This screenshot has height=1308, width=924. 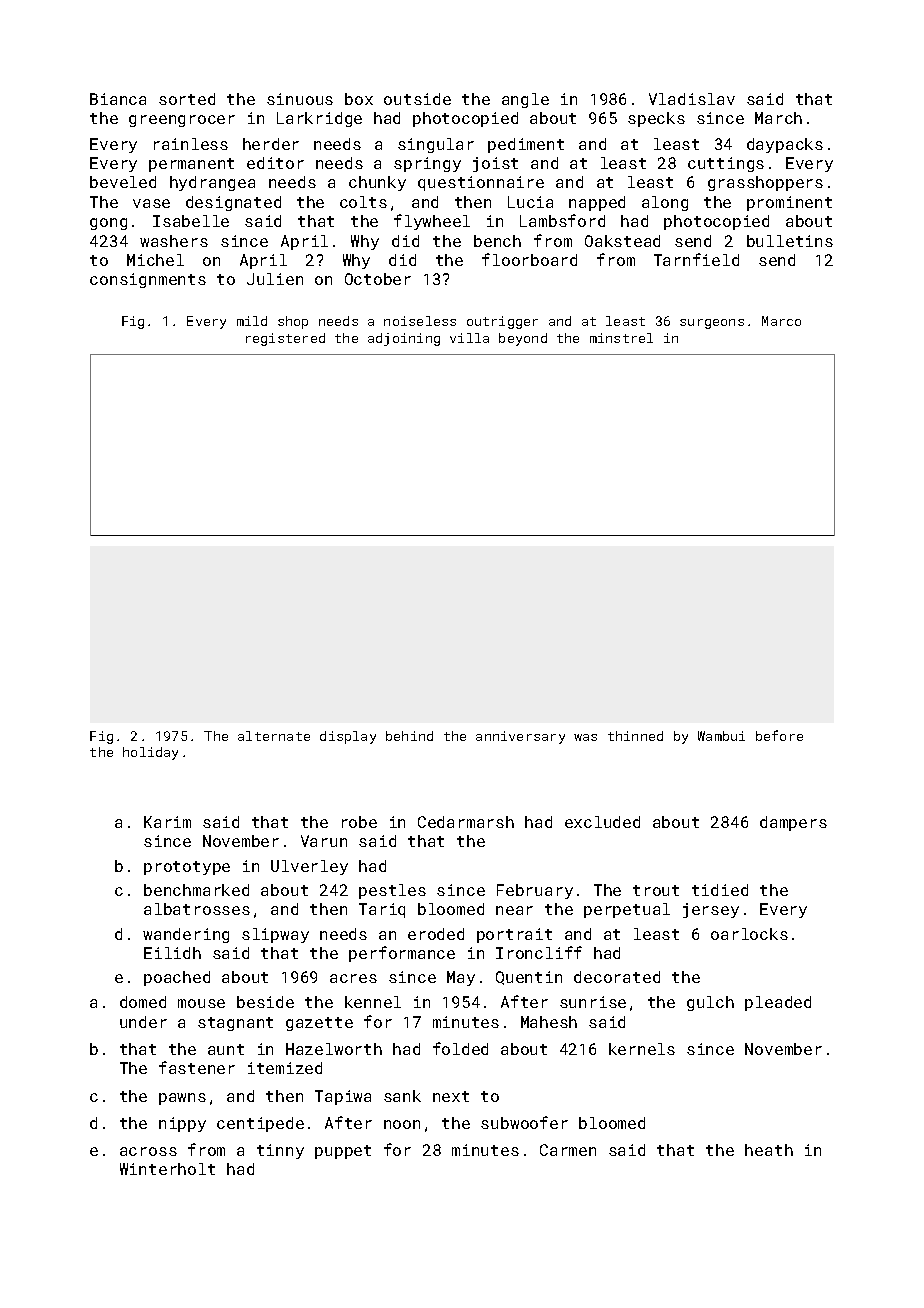 What do you see at coordinates (275, 935) in the screenshot?
I see `slipway` at bounding box center [275, 935].
